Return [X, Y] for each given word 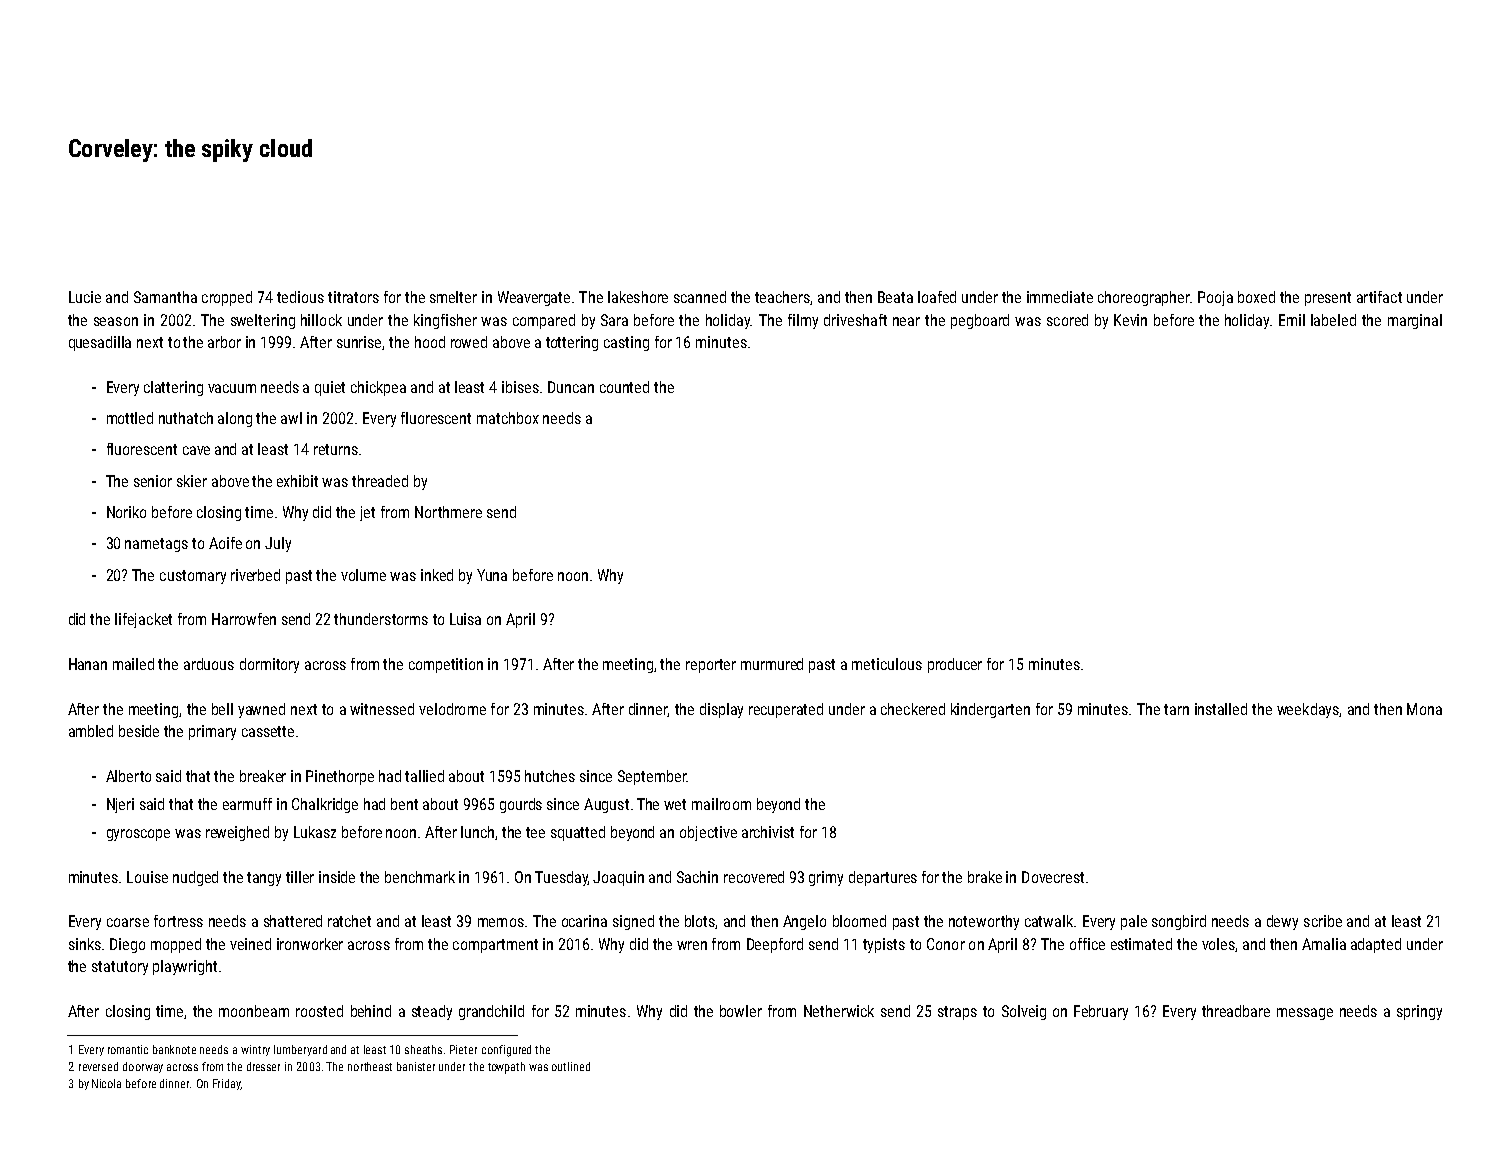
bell [222, 709]
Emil [1292, 320]
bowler [741, 1011]
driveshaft [855, 320]
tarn [1176, 709]
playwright [185, 967]
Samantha [165, 297]
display [721, 710]
